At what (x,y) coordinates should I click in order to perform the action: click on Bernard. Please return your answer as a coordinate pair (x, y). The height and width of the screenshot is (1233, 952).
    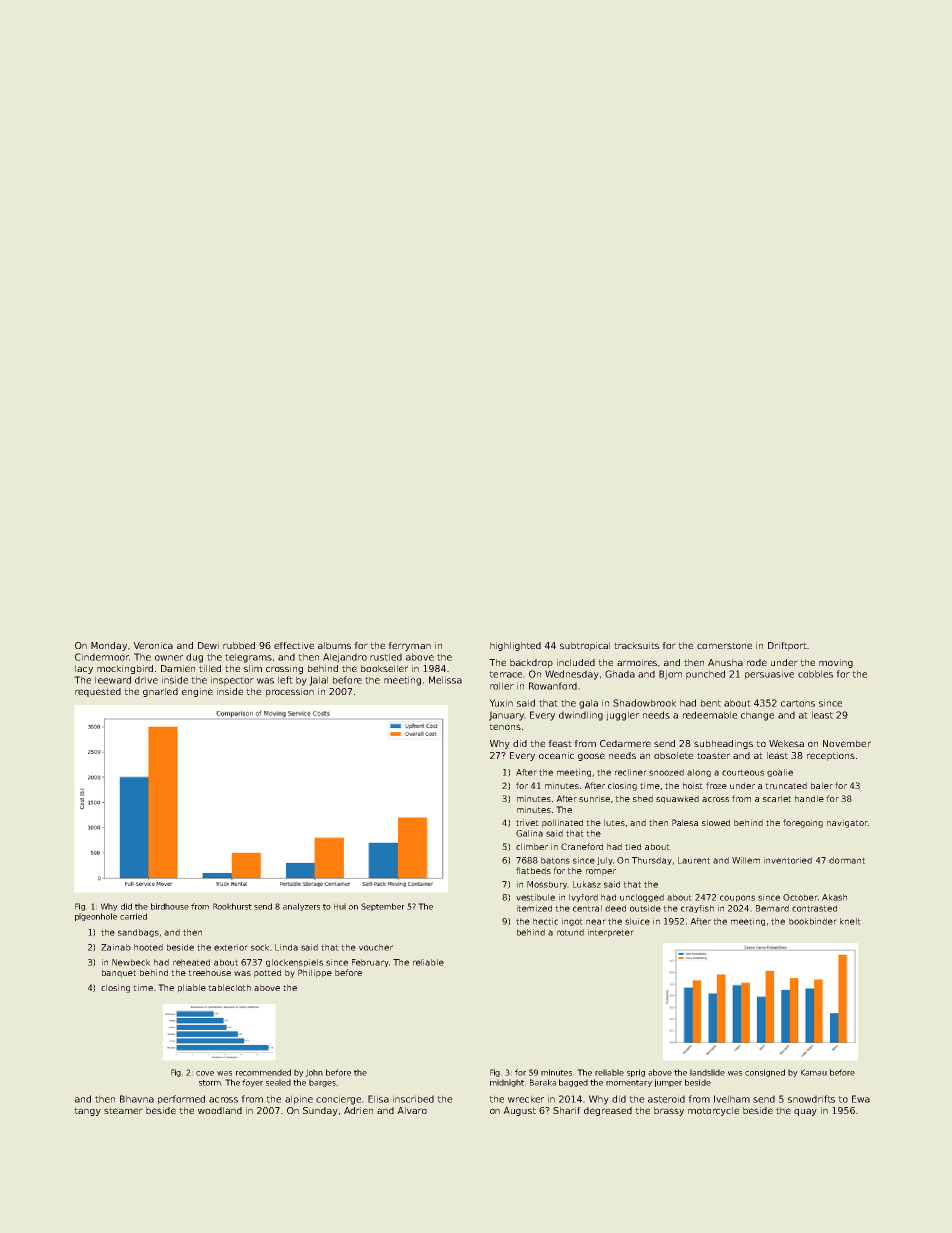
    Looking at the image, I should click on (772, 908).
